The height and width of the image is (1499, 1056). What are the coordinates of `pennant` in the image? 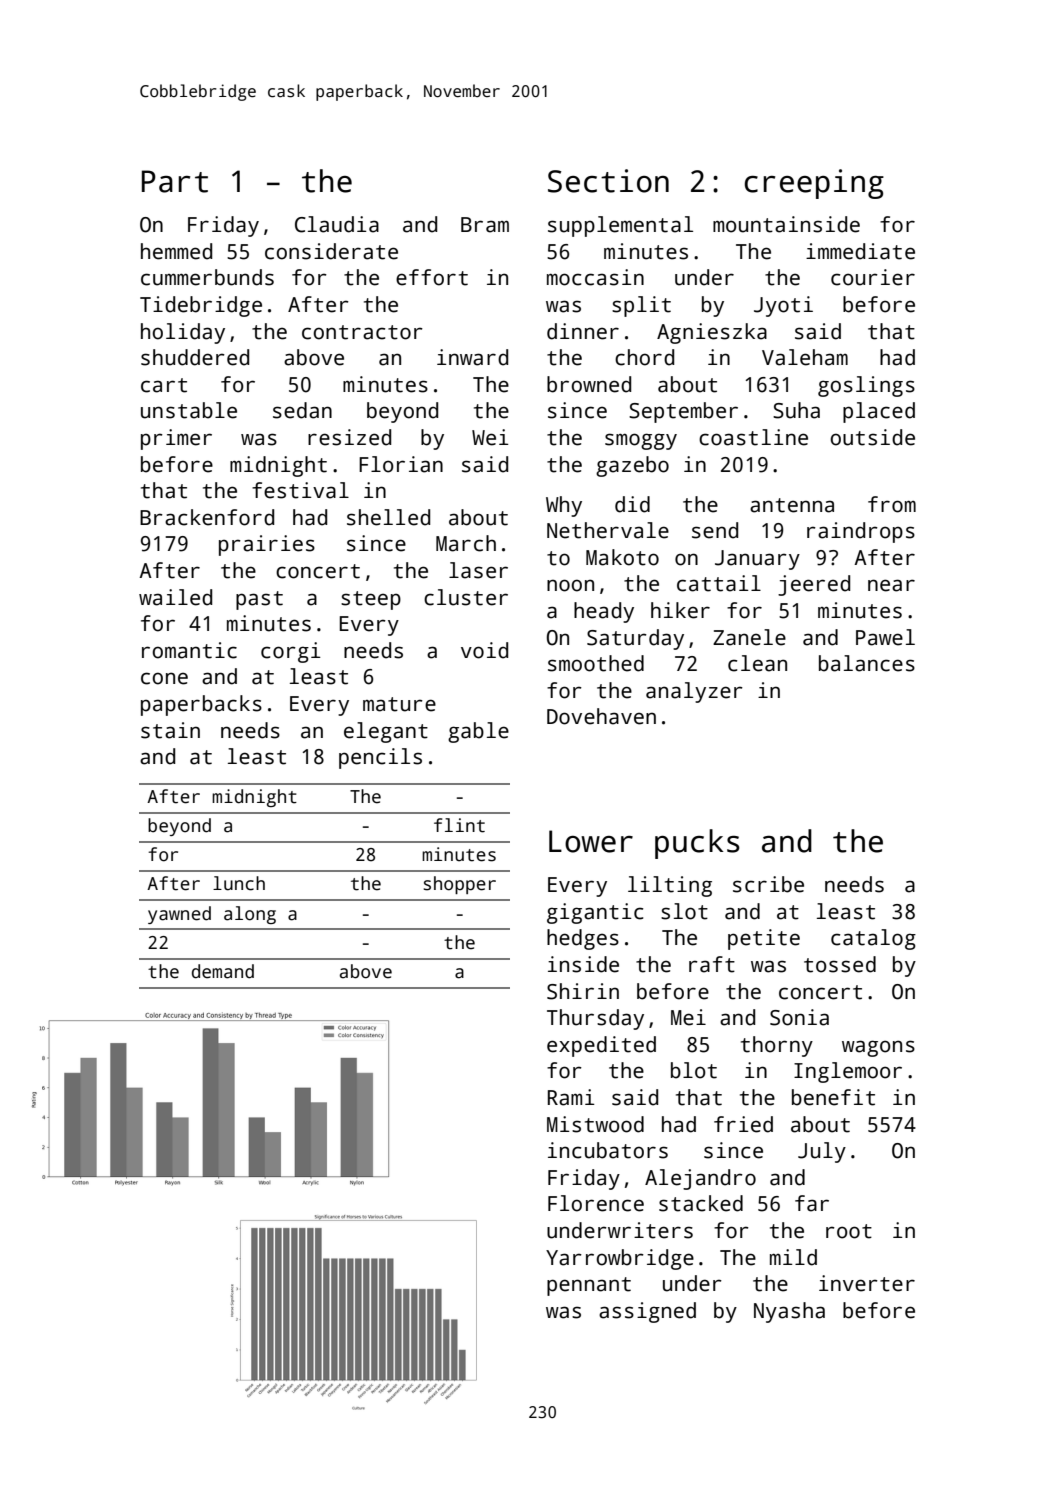 It's located at (589, 1286).
